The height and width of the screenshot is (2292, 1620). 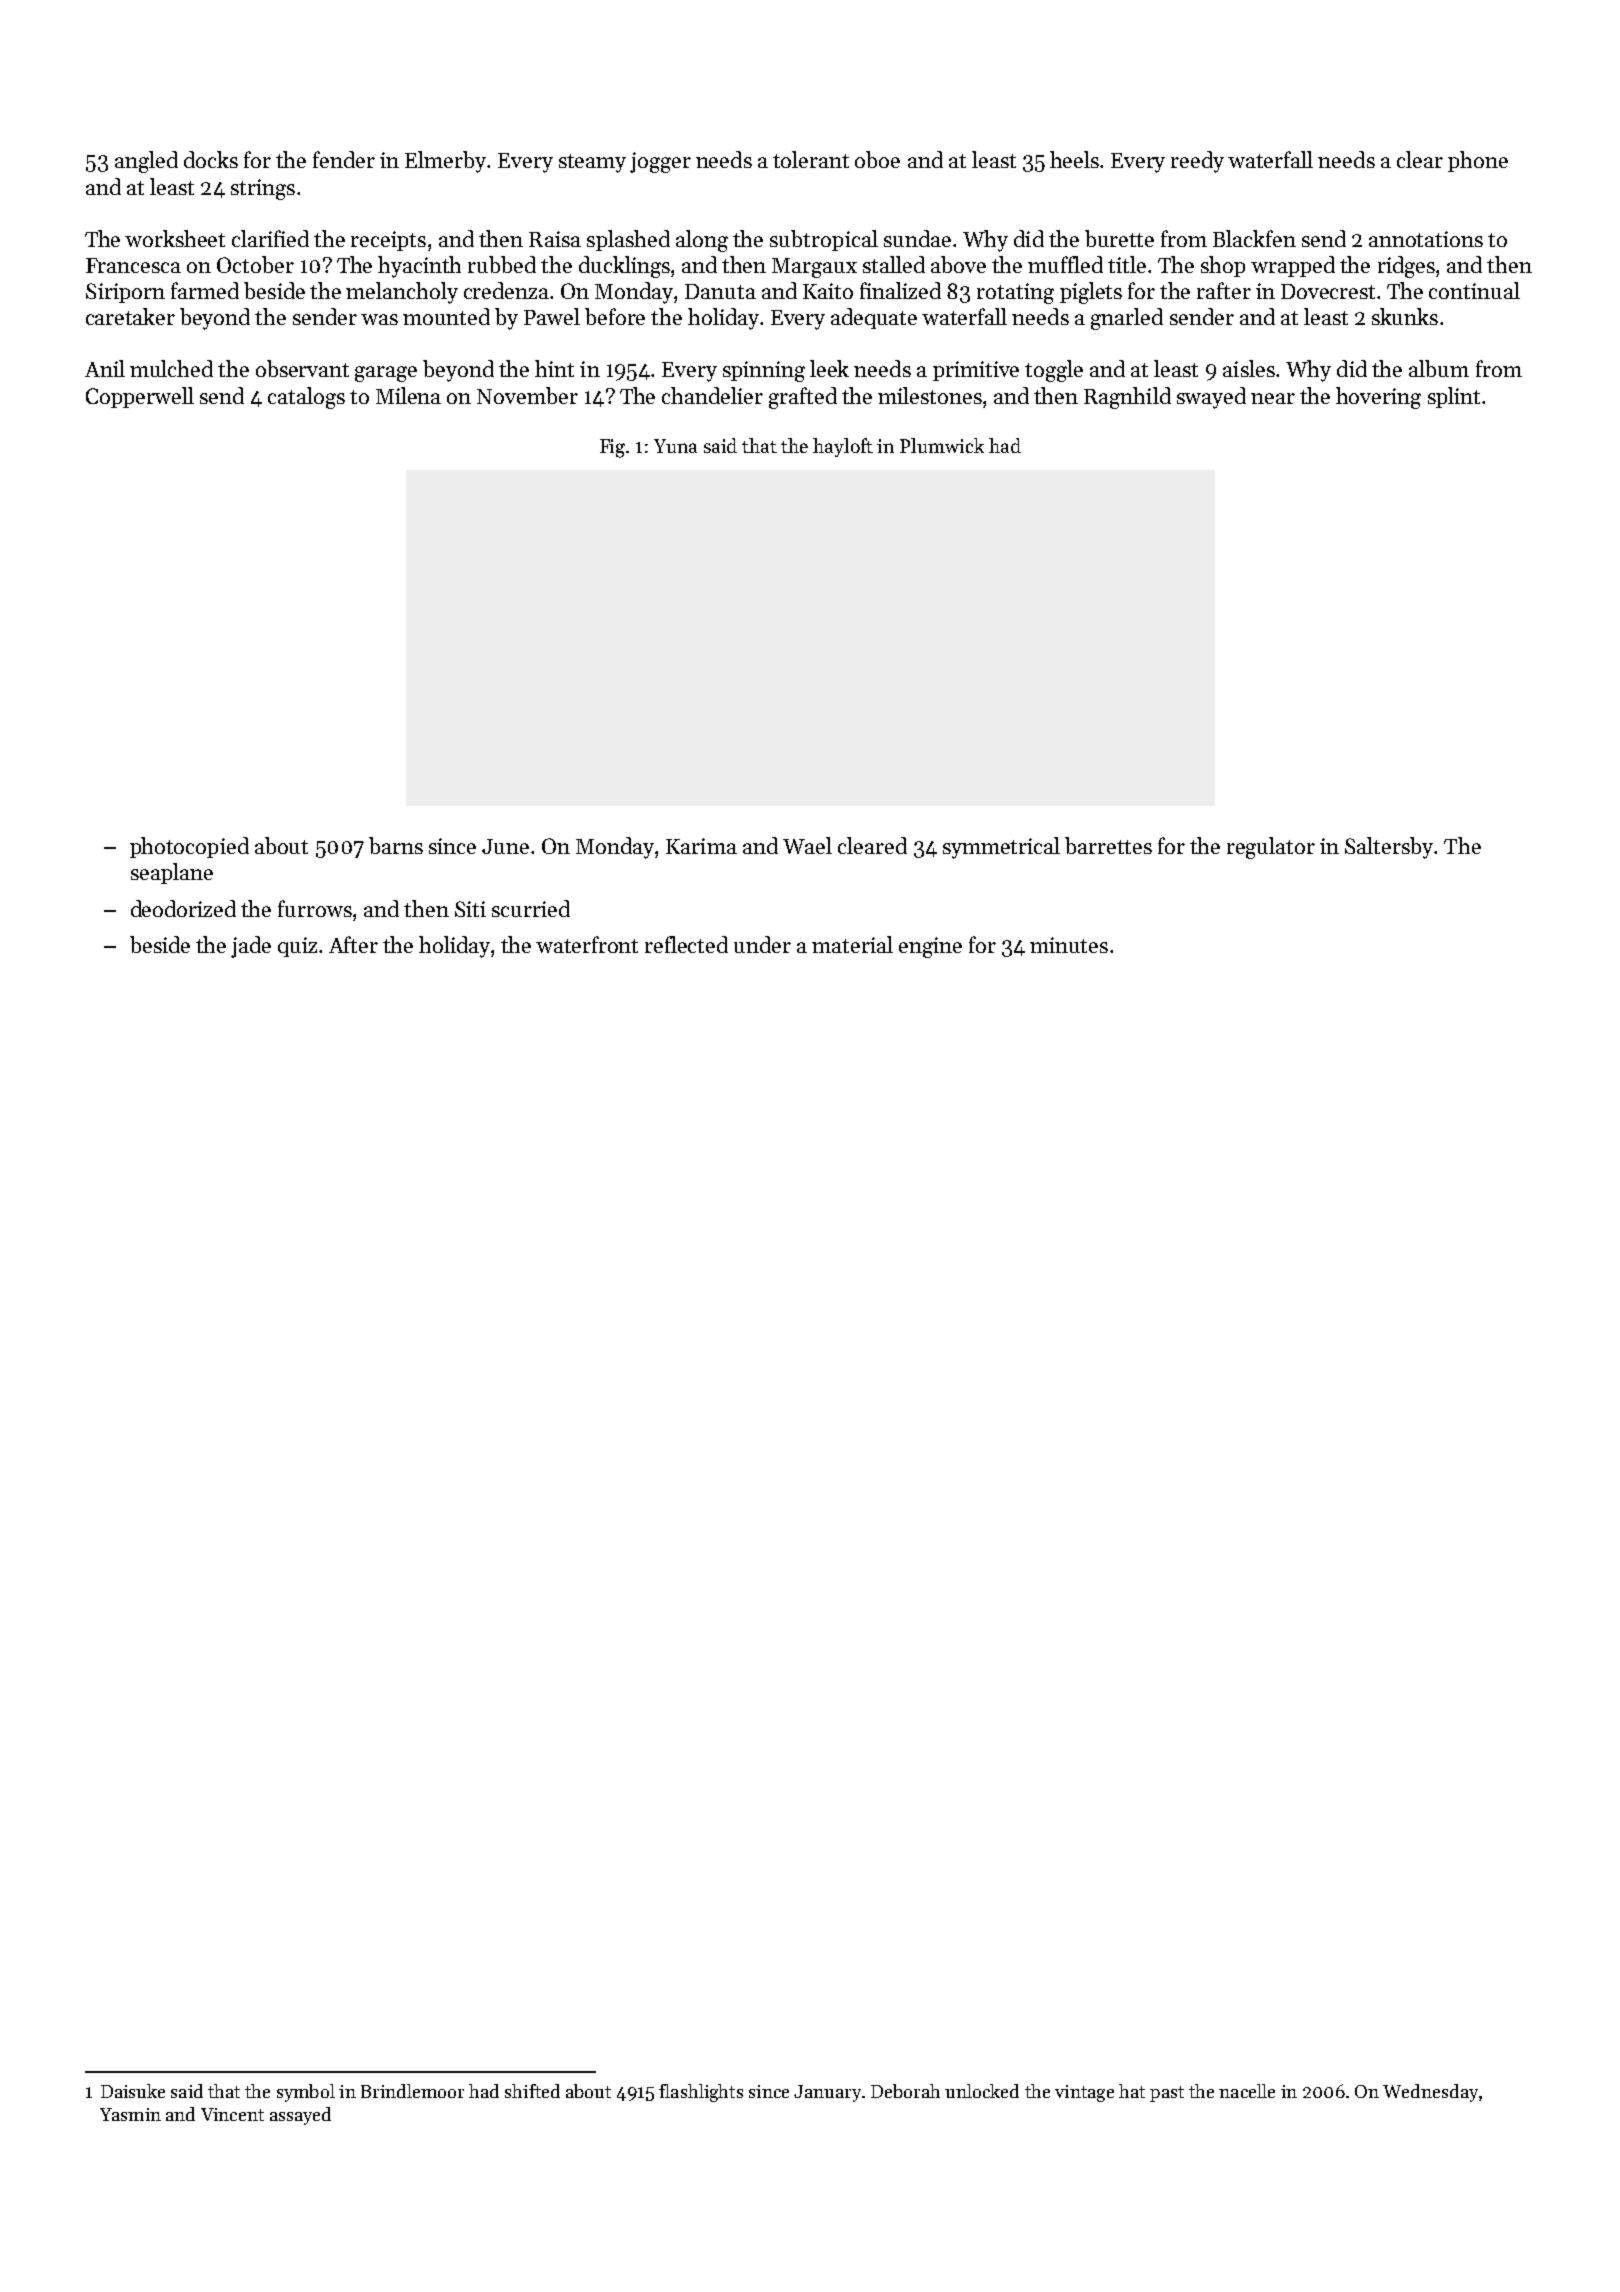 I want to click on Brindlemoor, so click(x=412, y=2091).
